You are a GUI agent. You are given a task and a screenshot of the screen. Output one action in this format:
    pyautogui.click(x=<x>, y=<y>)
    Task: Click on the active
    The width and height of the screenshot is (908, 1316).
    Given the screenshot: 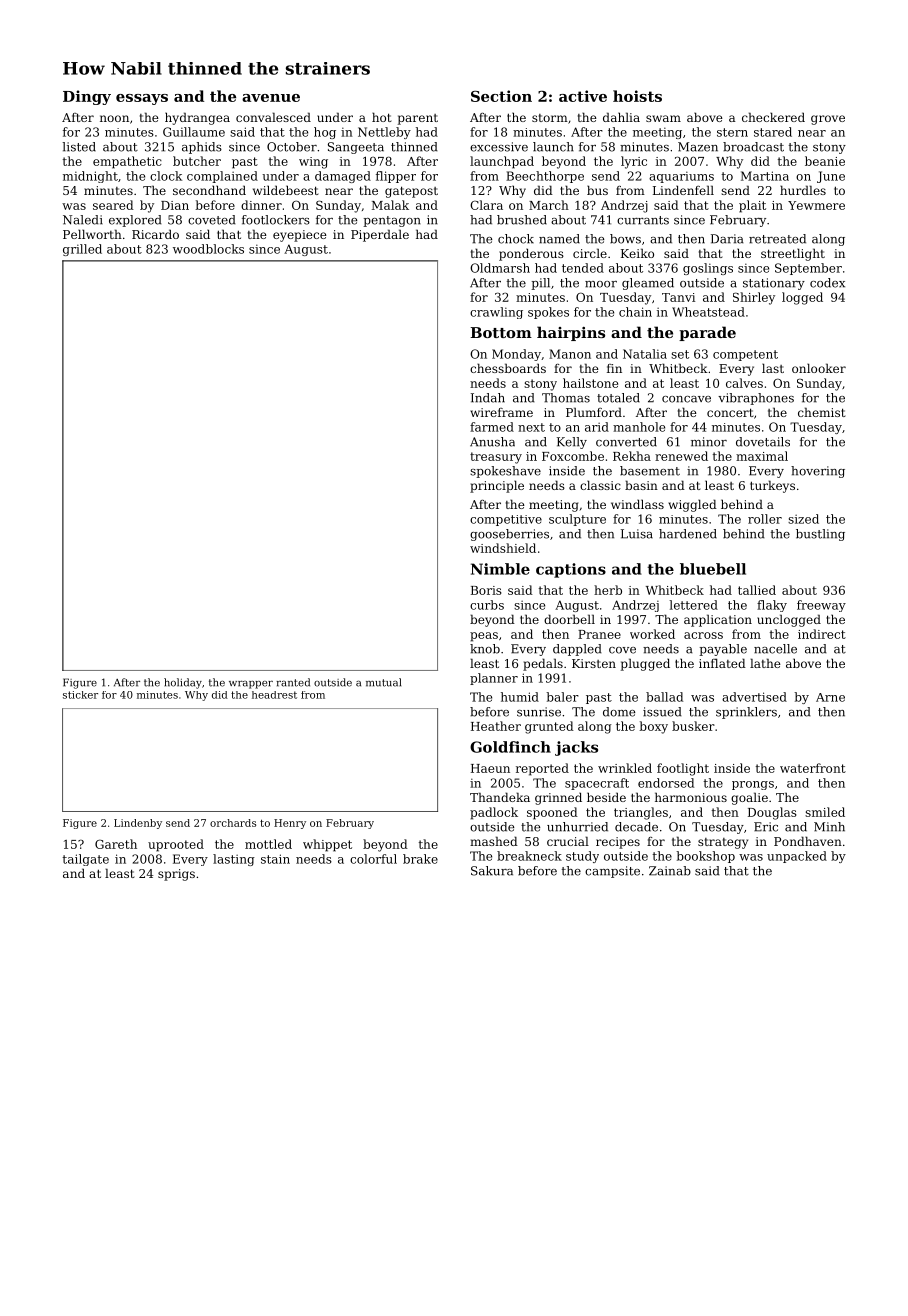 What is the action you would take?
    pyautogui.click(x=583, y=96)
